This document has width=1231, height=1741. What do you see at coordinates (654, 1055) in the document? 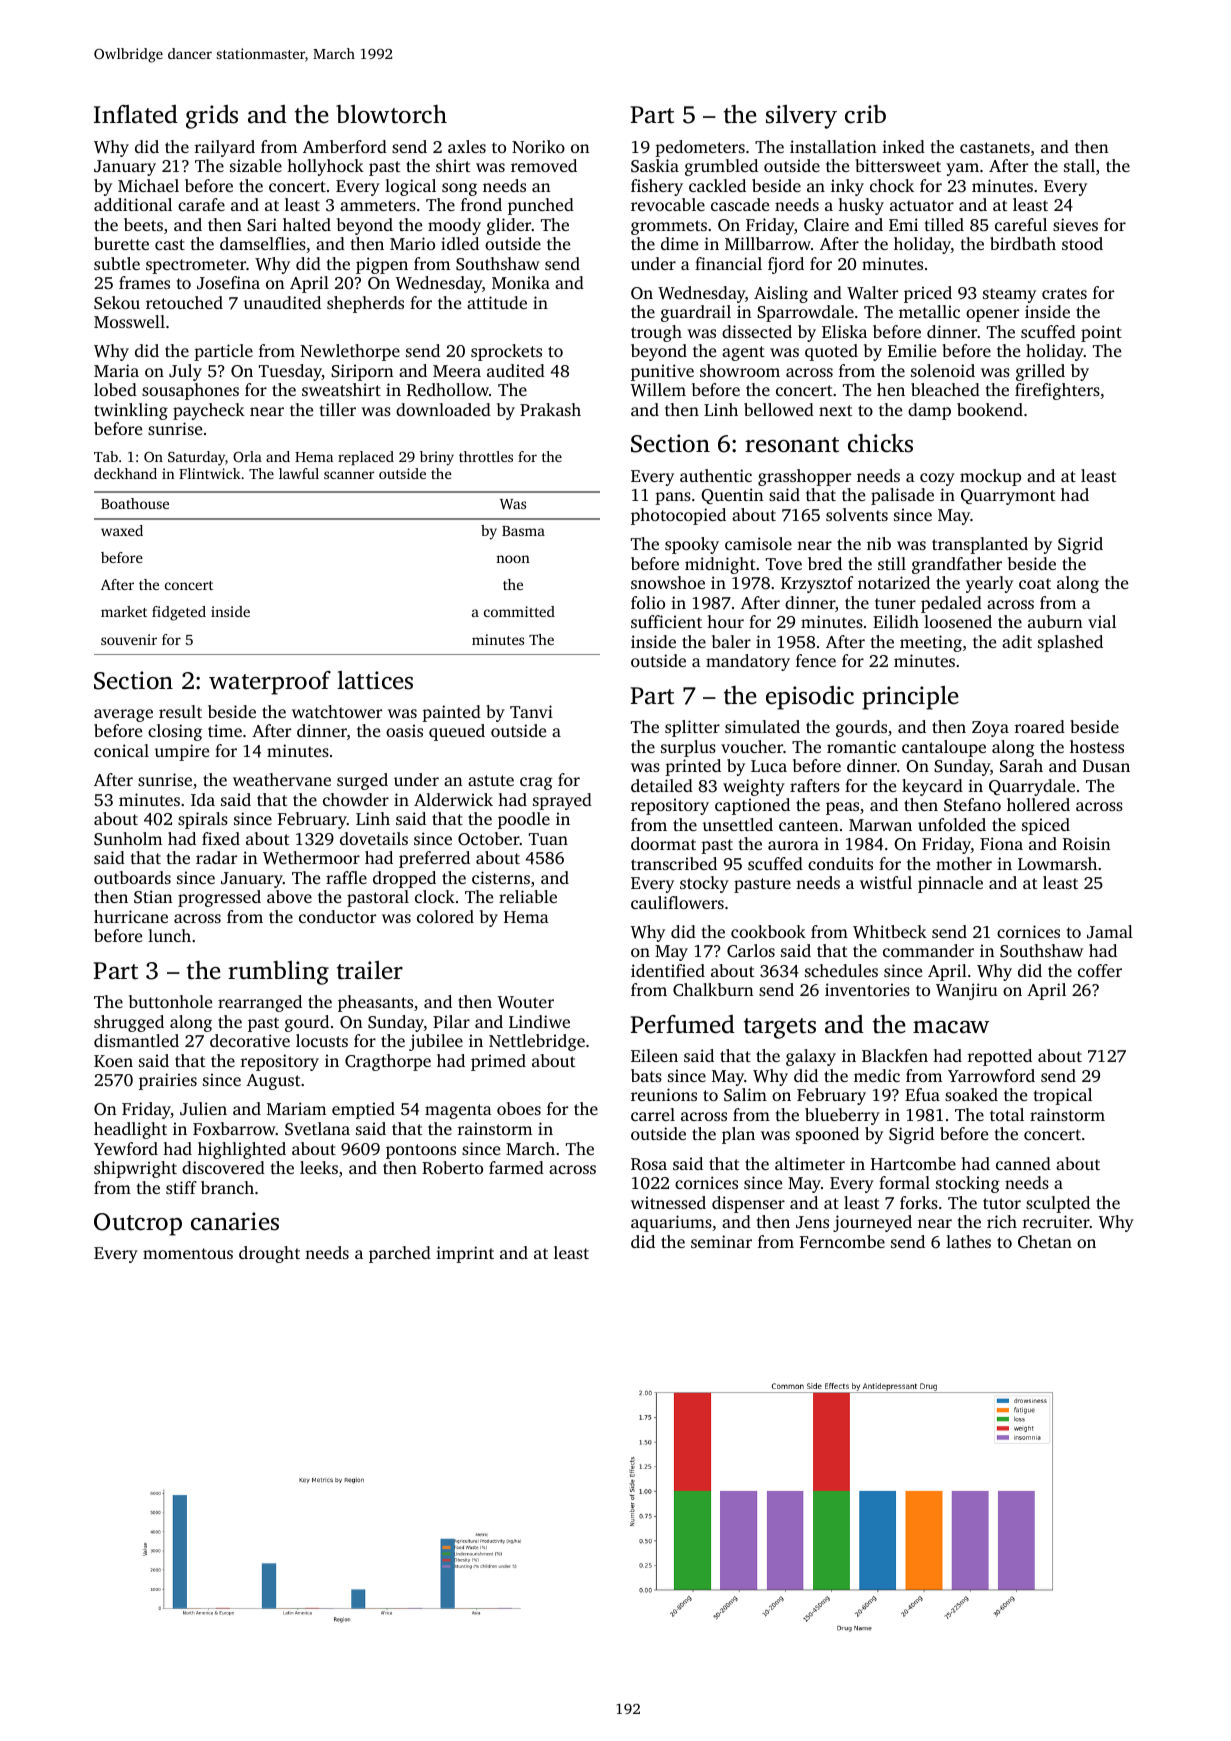
I see `Eileen` at bounding box center [654, 1055].
